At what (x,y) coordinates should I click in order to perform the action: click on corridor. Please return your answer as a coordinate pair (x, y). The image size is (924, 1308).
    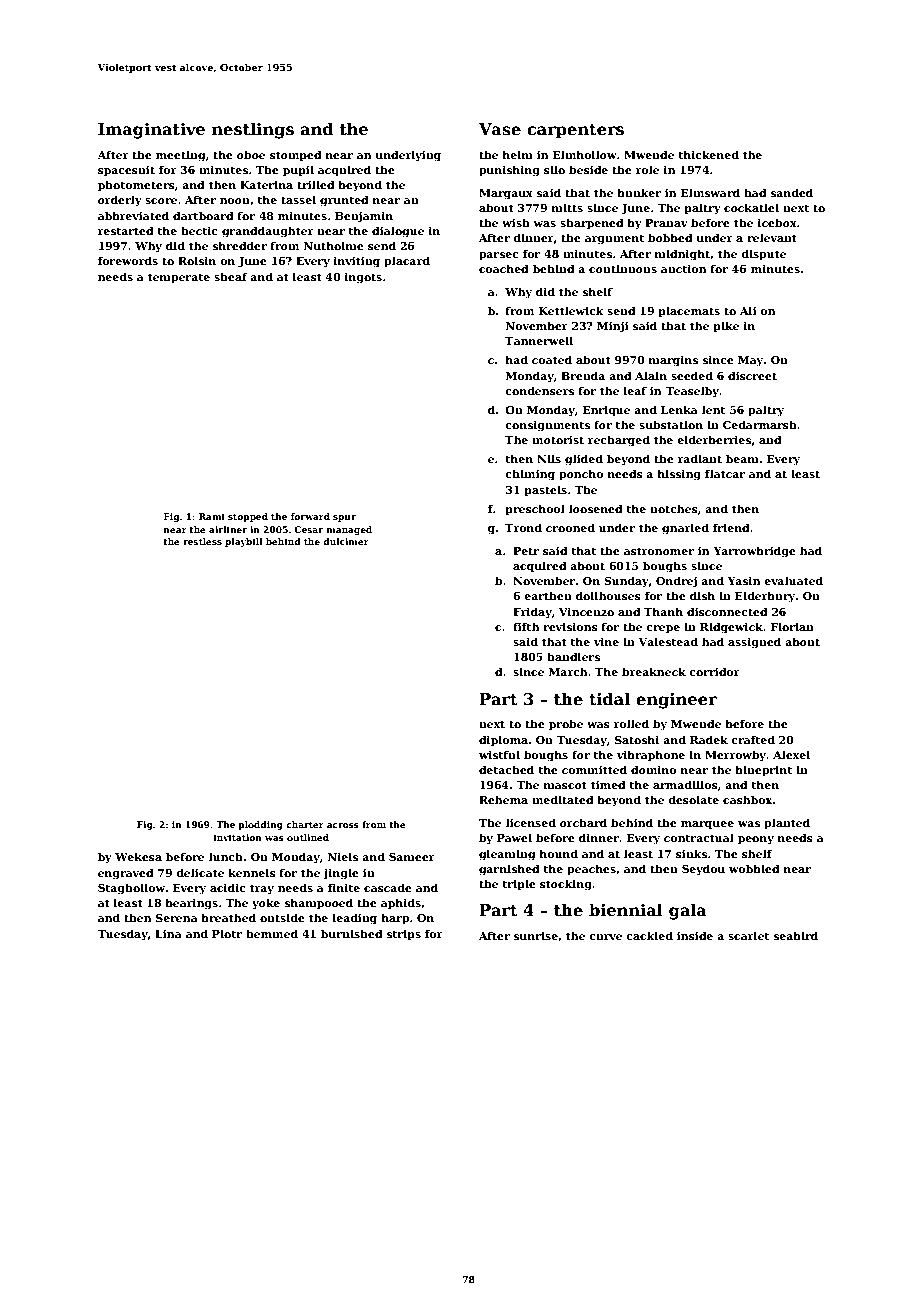
    Looking at the image, I should click on (714, 671).
